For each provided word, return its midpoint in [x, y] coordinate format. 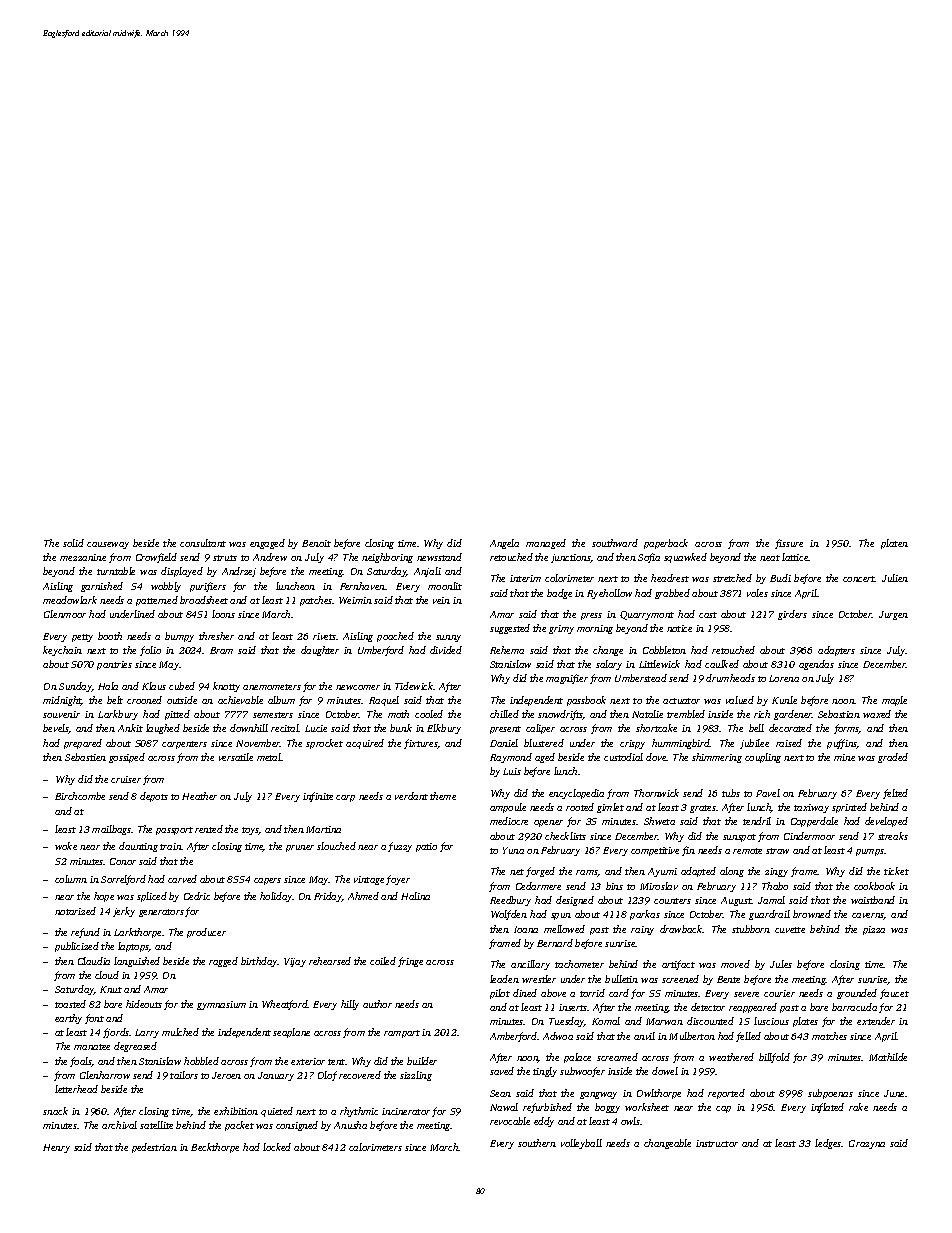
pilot [500, 994]
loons [223, 614]
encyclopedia [576, 794]
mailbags [111, 830]
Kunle [784, 700]
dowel [665, 1071]
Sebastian [839, 714]
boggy [607, 1108]
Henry [56, 1148]
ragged [223, 962]
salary [609, 665]
